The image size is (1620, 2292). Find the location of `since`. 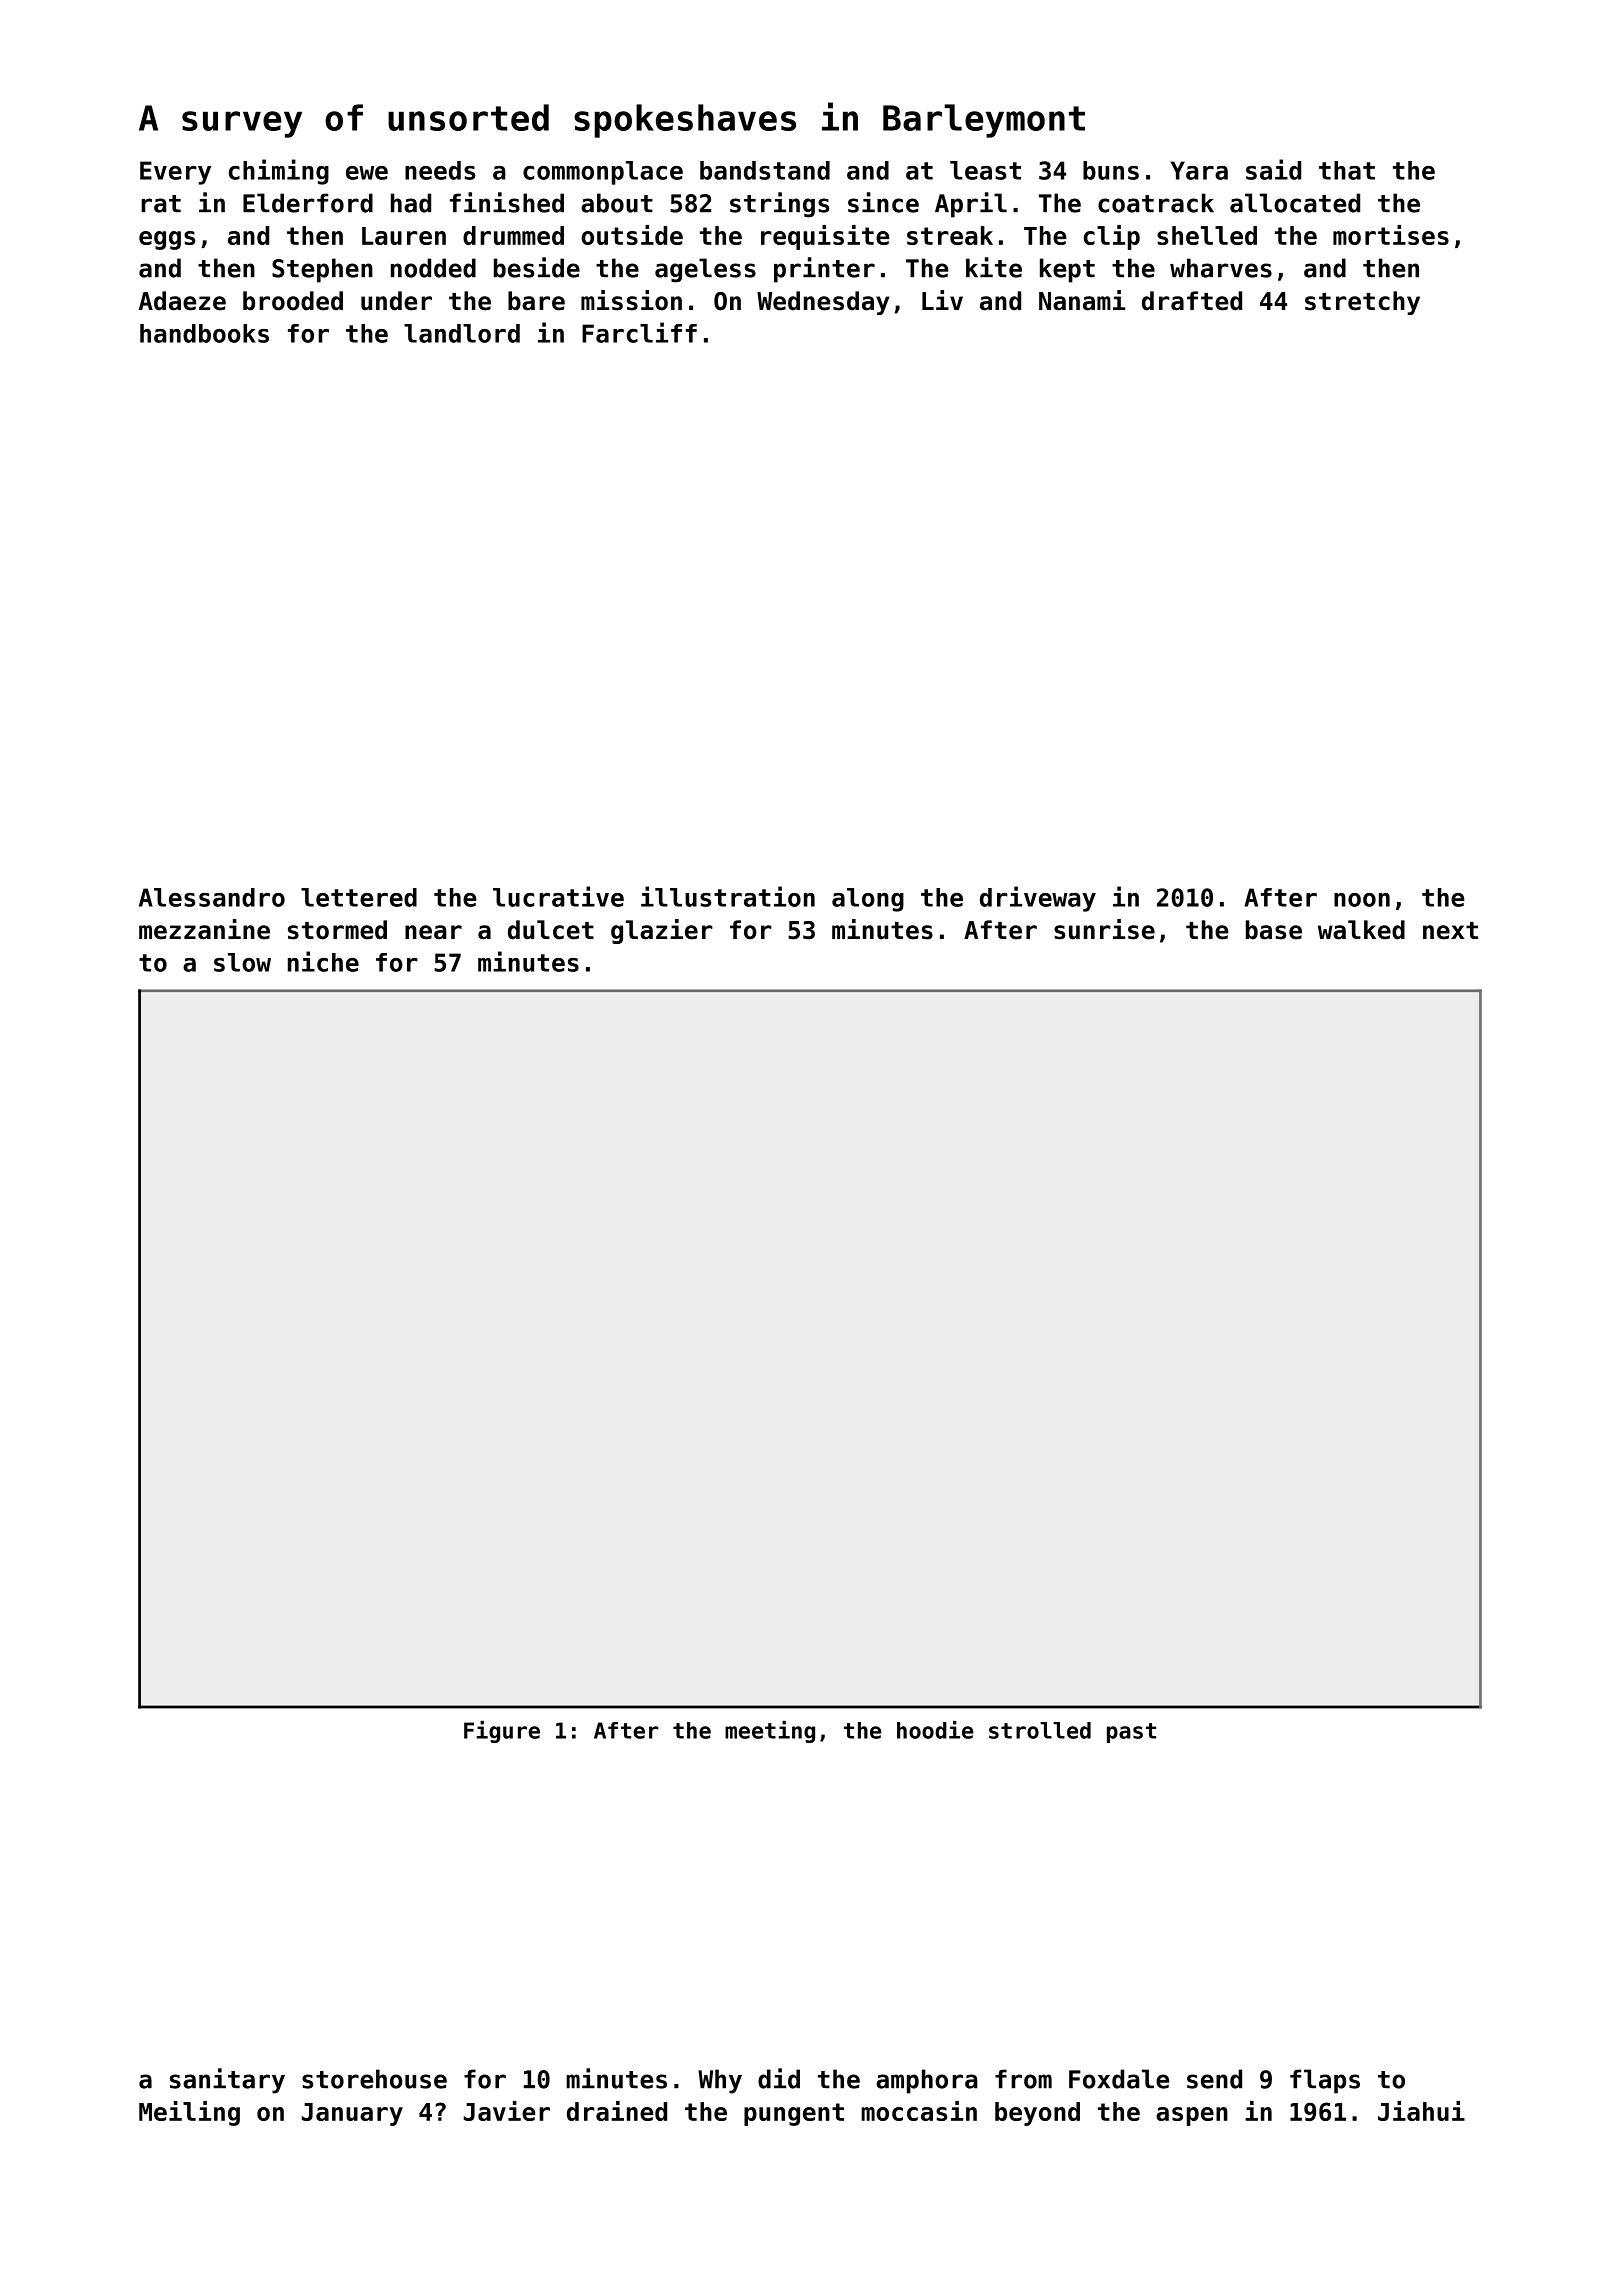

since is located at coordinates (883, 202).
